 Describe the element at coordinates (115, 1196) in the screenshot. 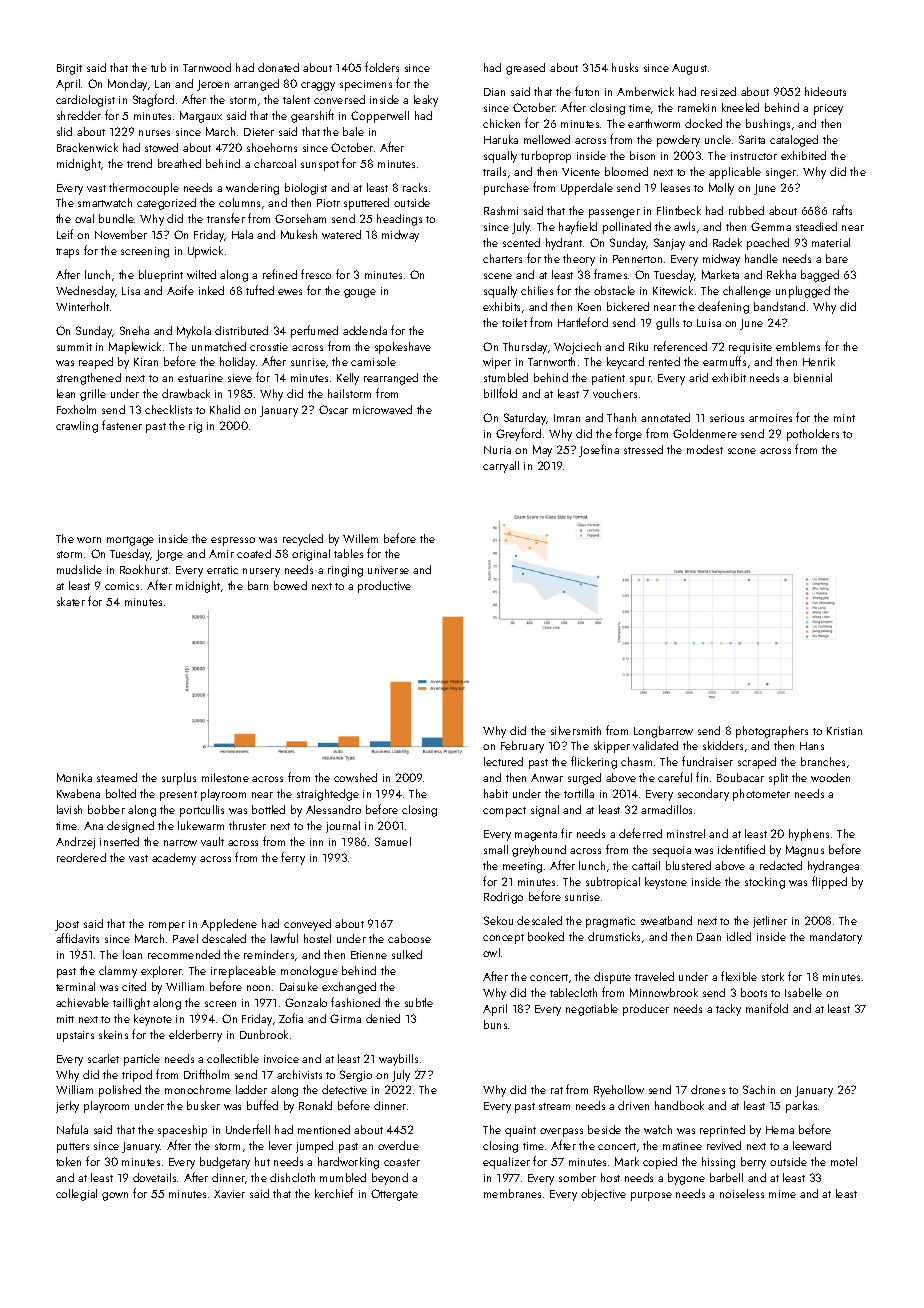

I see `gown` at that location.
